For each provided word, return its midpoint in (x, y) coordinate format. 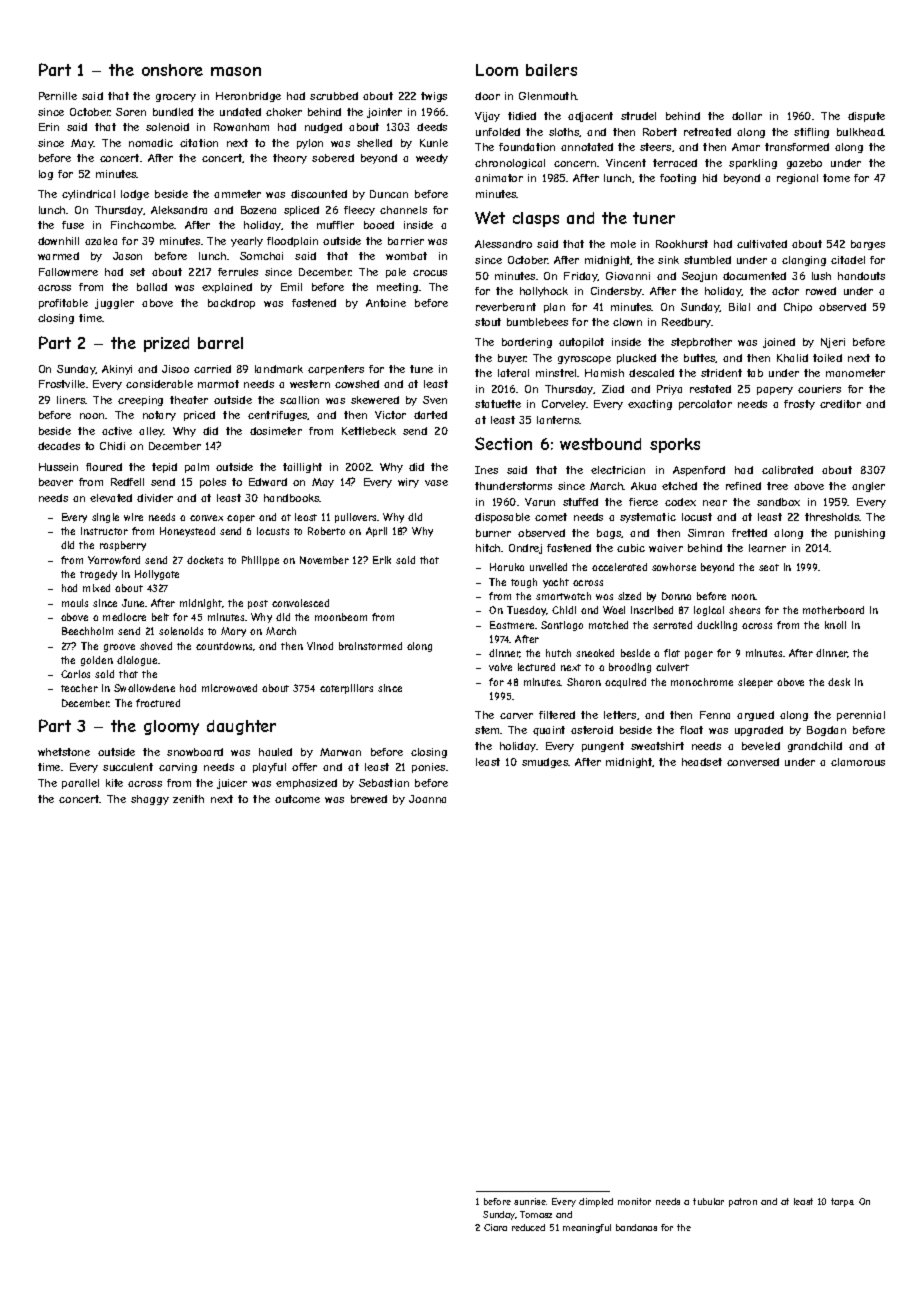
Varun (540, 502)
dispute (866, 117)
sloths (564, 132)
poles (213, 483)
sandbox (778, 502)
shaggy (150, 800)
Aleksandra (179, 210)
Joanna (427, 799)
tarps (842, 1202)
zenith (188, 799)
